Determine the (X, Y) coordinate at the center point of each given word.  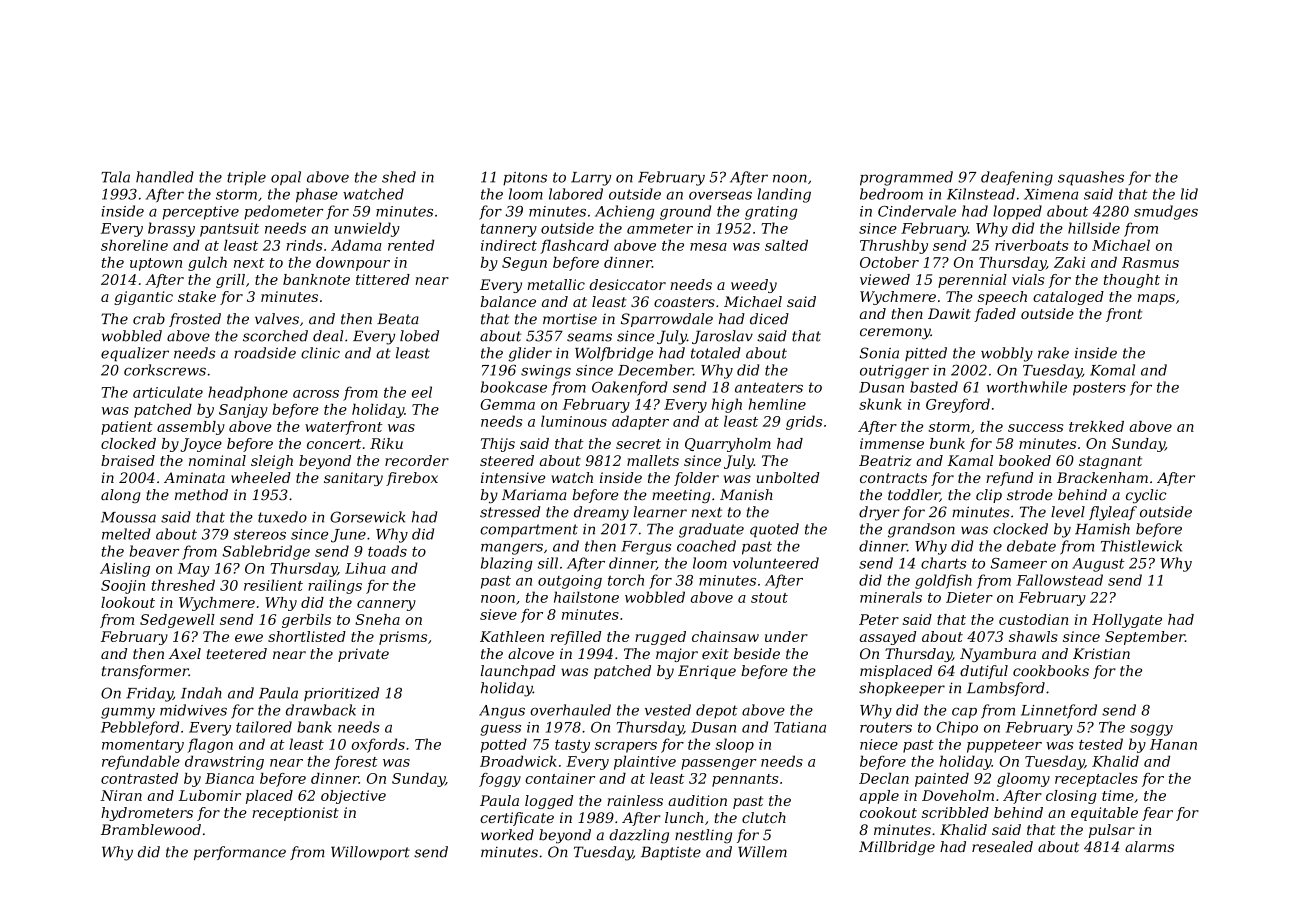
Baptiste (671, 853)
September (1145, 638)
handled (165, 177)
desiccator (627, 284)
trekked (1096, 426)
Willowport (370, 853)
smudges (1166, 212)
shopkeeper (902, 689)
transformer (145, 672)
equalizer (135, 354)
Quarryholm (728, 445)
